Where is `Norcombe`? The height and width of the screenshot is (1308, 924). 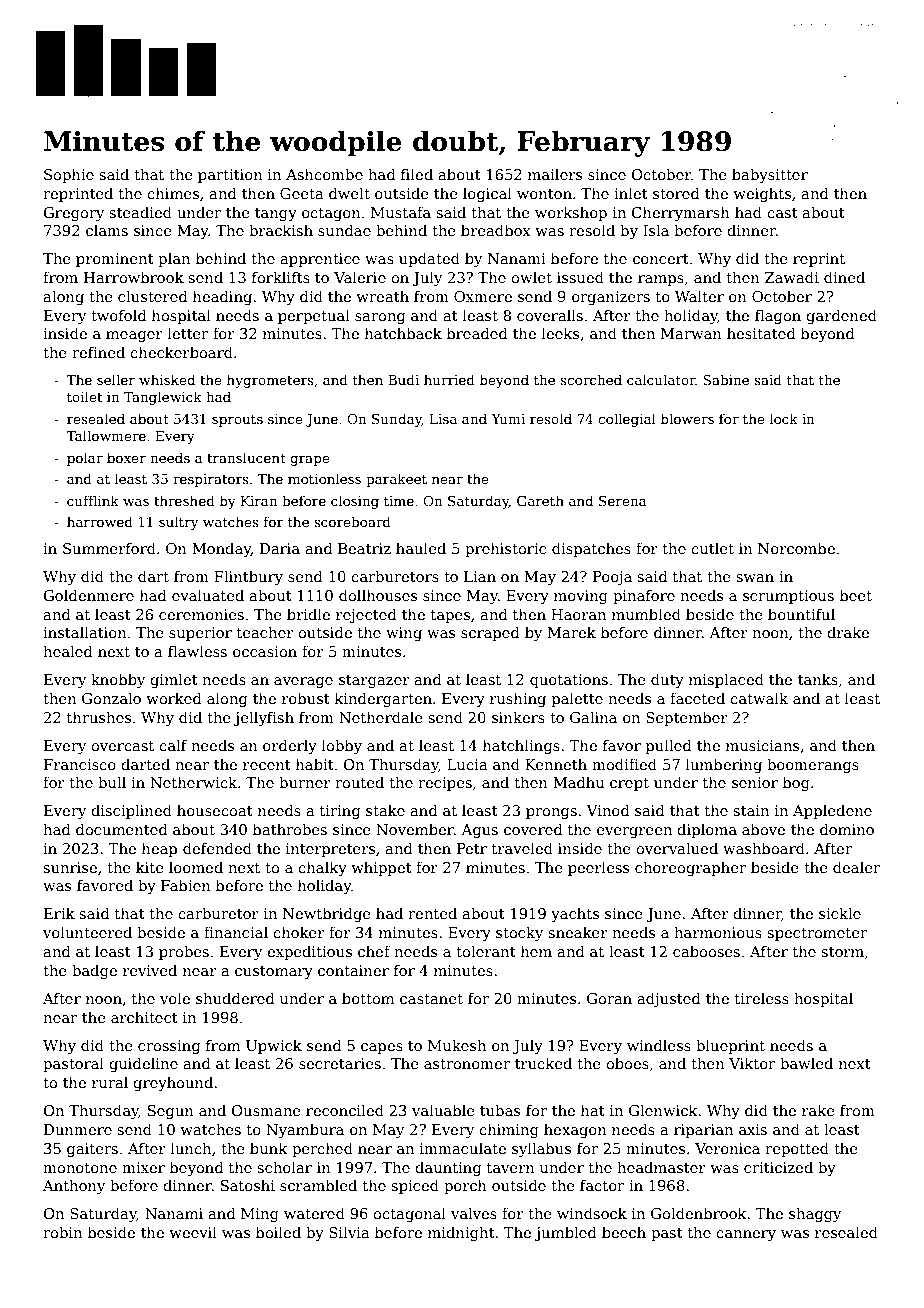
Norcombe is located at coordinates (796, 548).
